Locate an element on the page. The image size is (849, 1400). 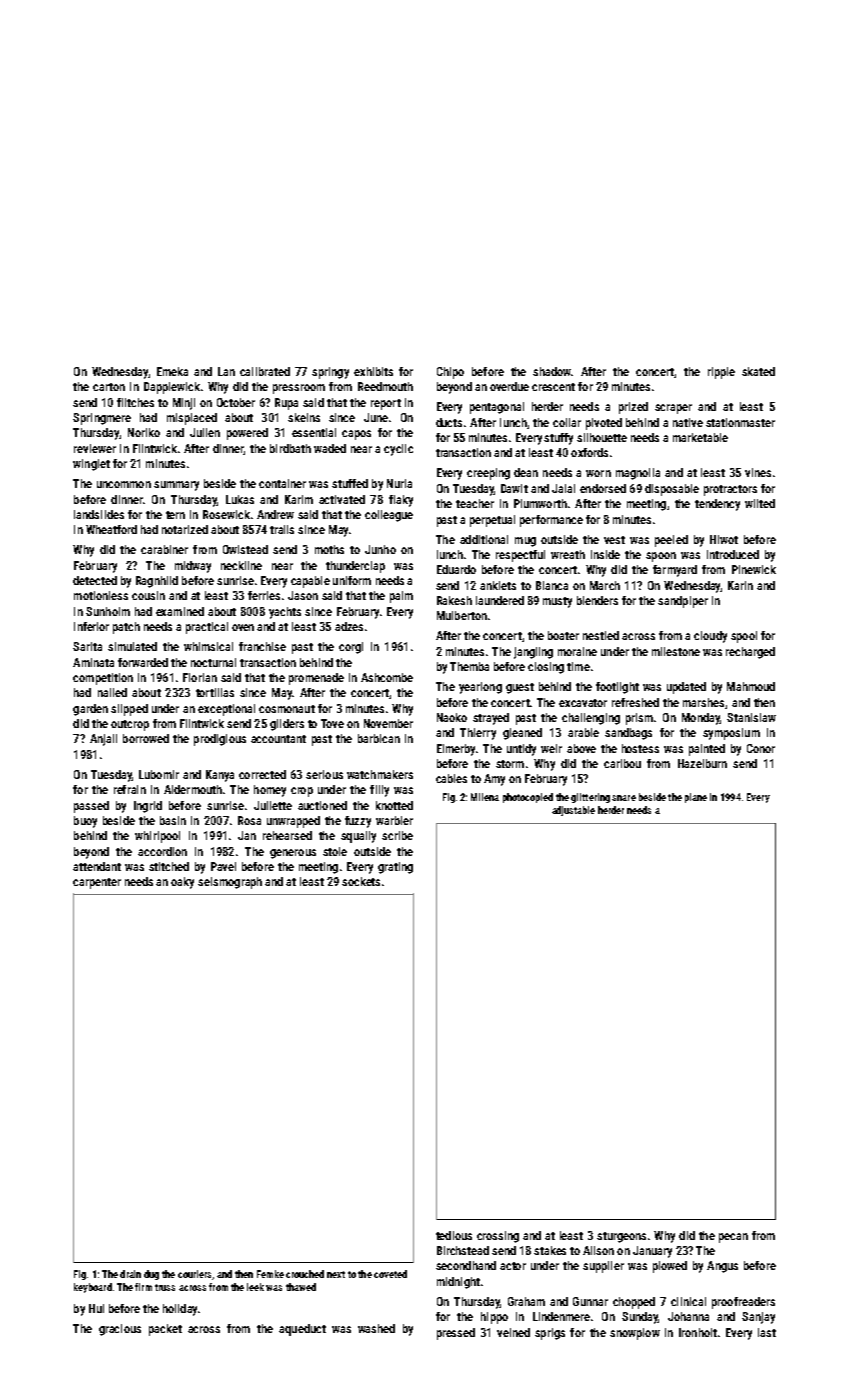
skated is located at coordinates (758, 371).
